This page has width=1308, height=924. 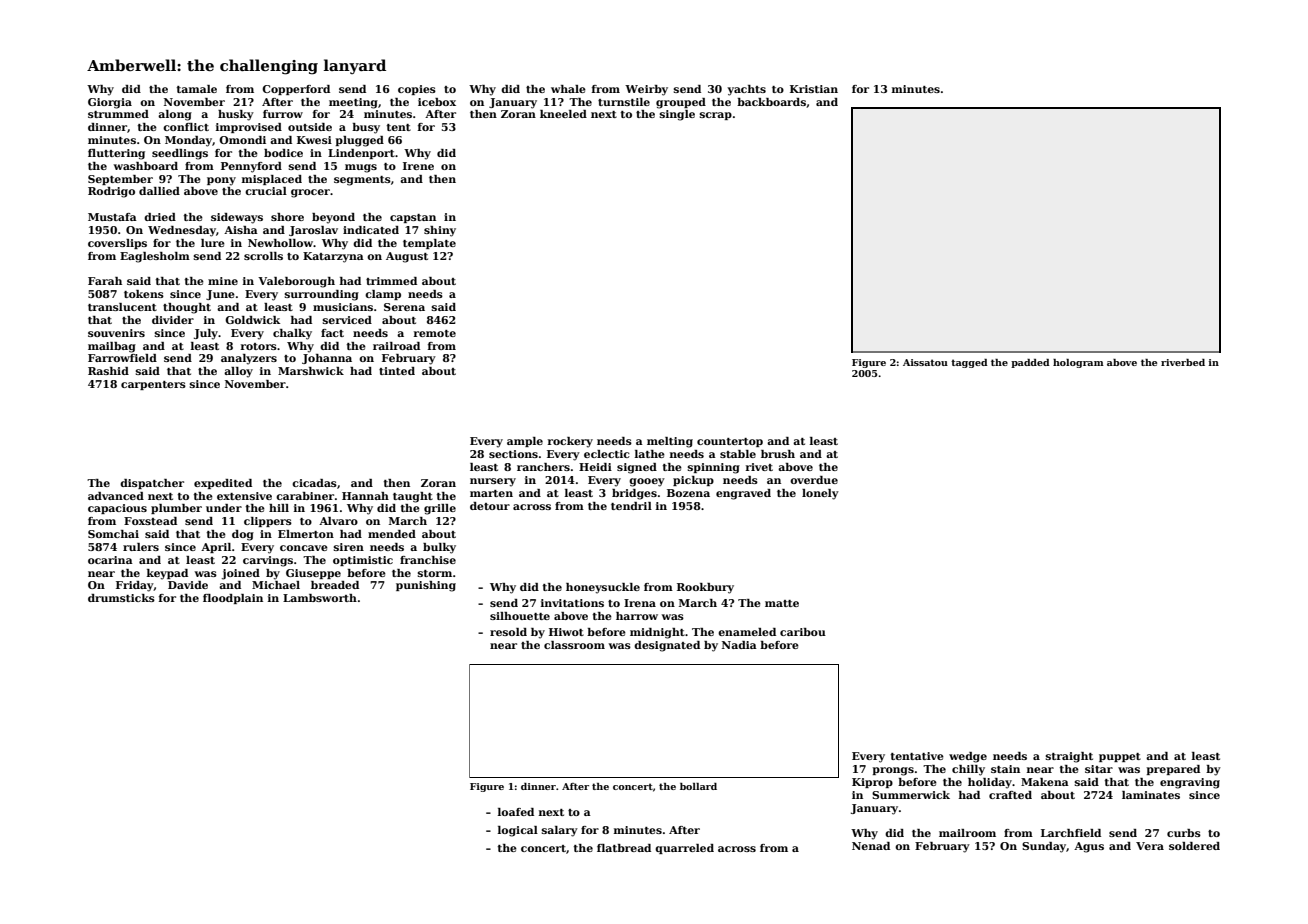 What do you see at coordinates (1183, 362) in the page?
I see `riverbed` at bounding box center [1183, 362].
